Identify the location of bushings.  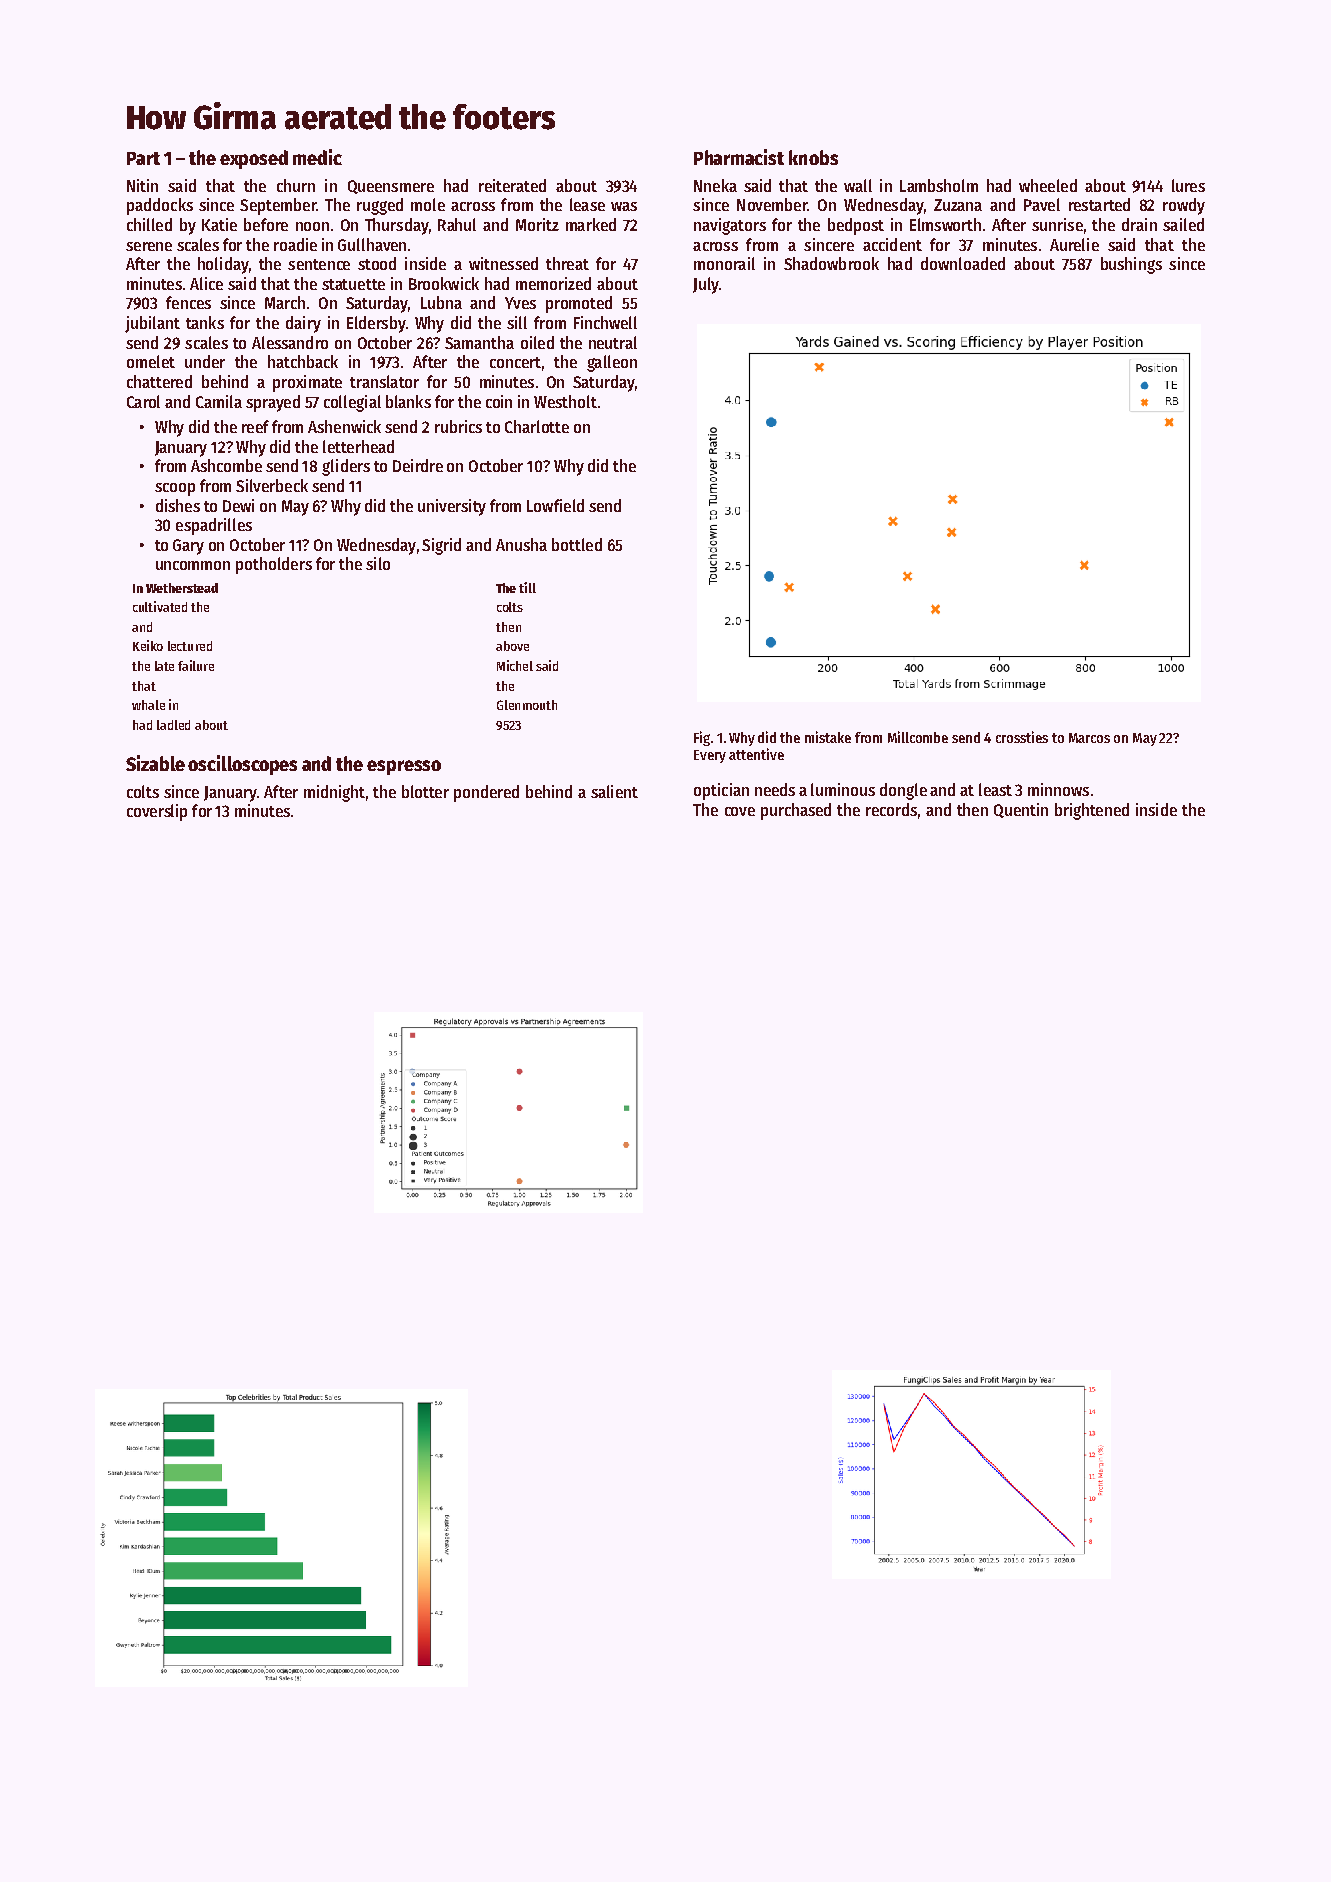
(1131, 265).
